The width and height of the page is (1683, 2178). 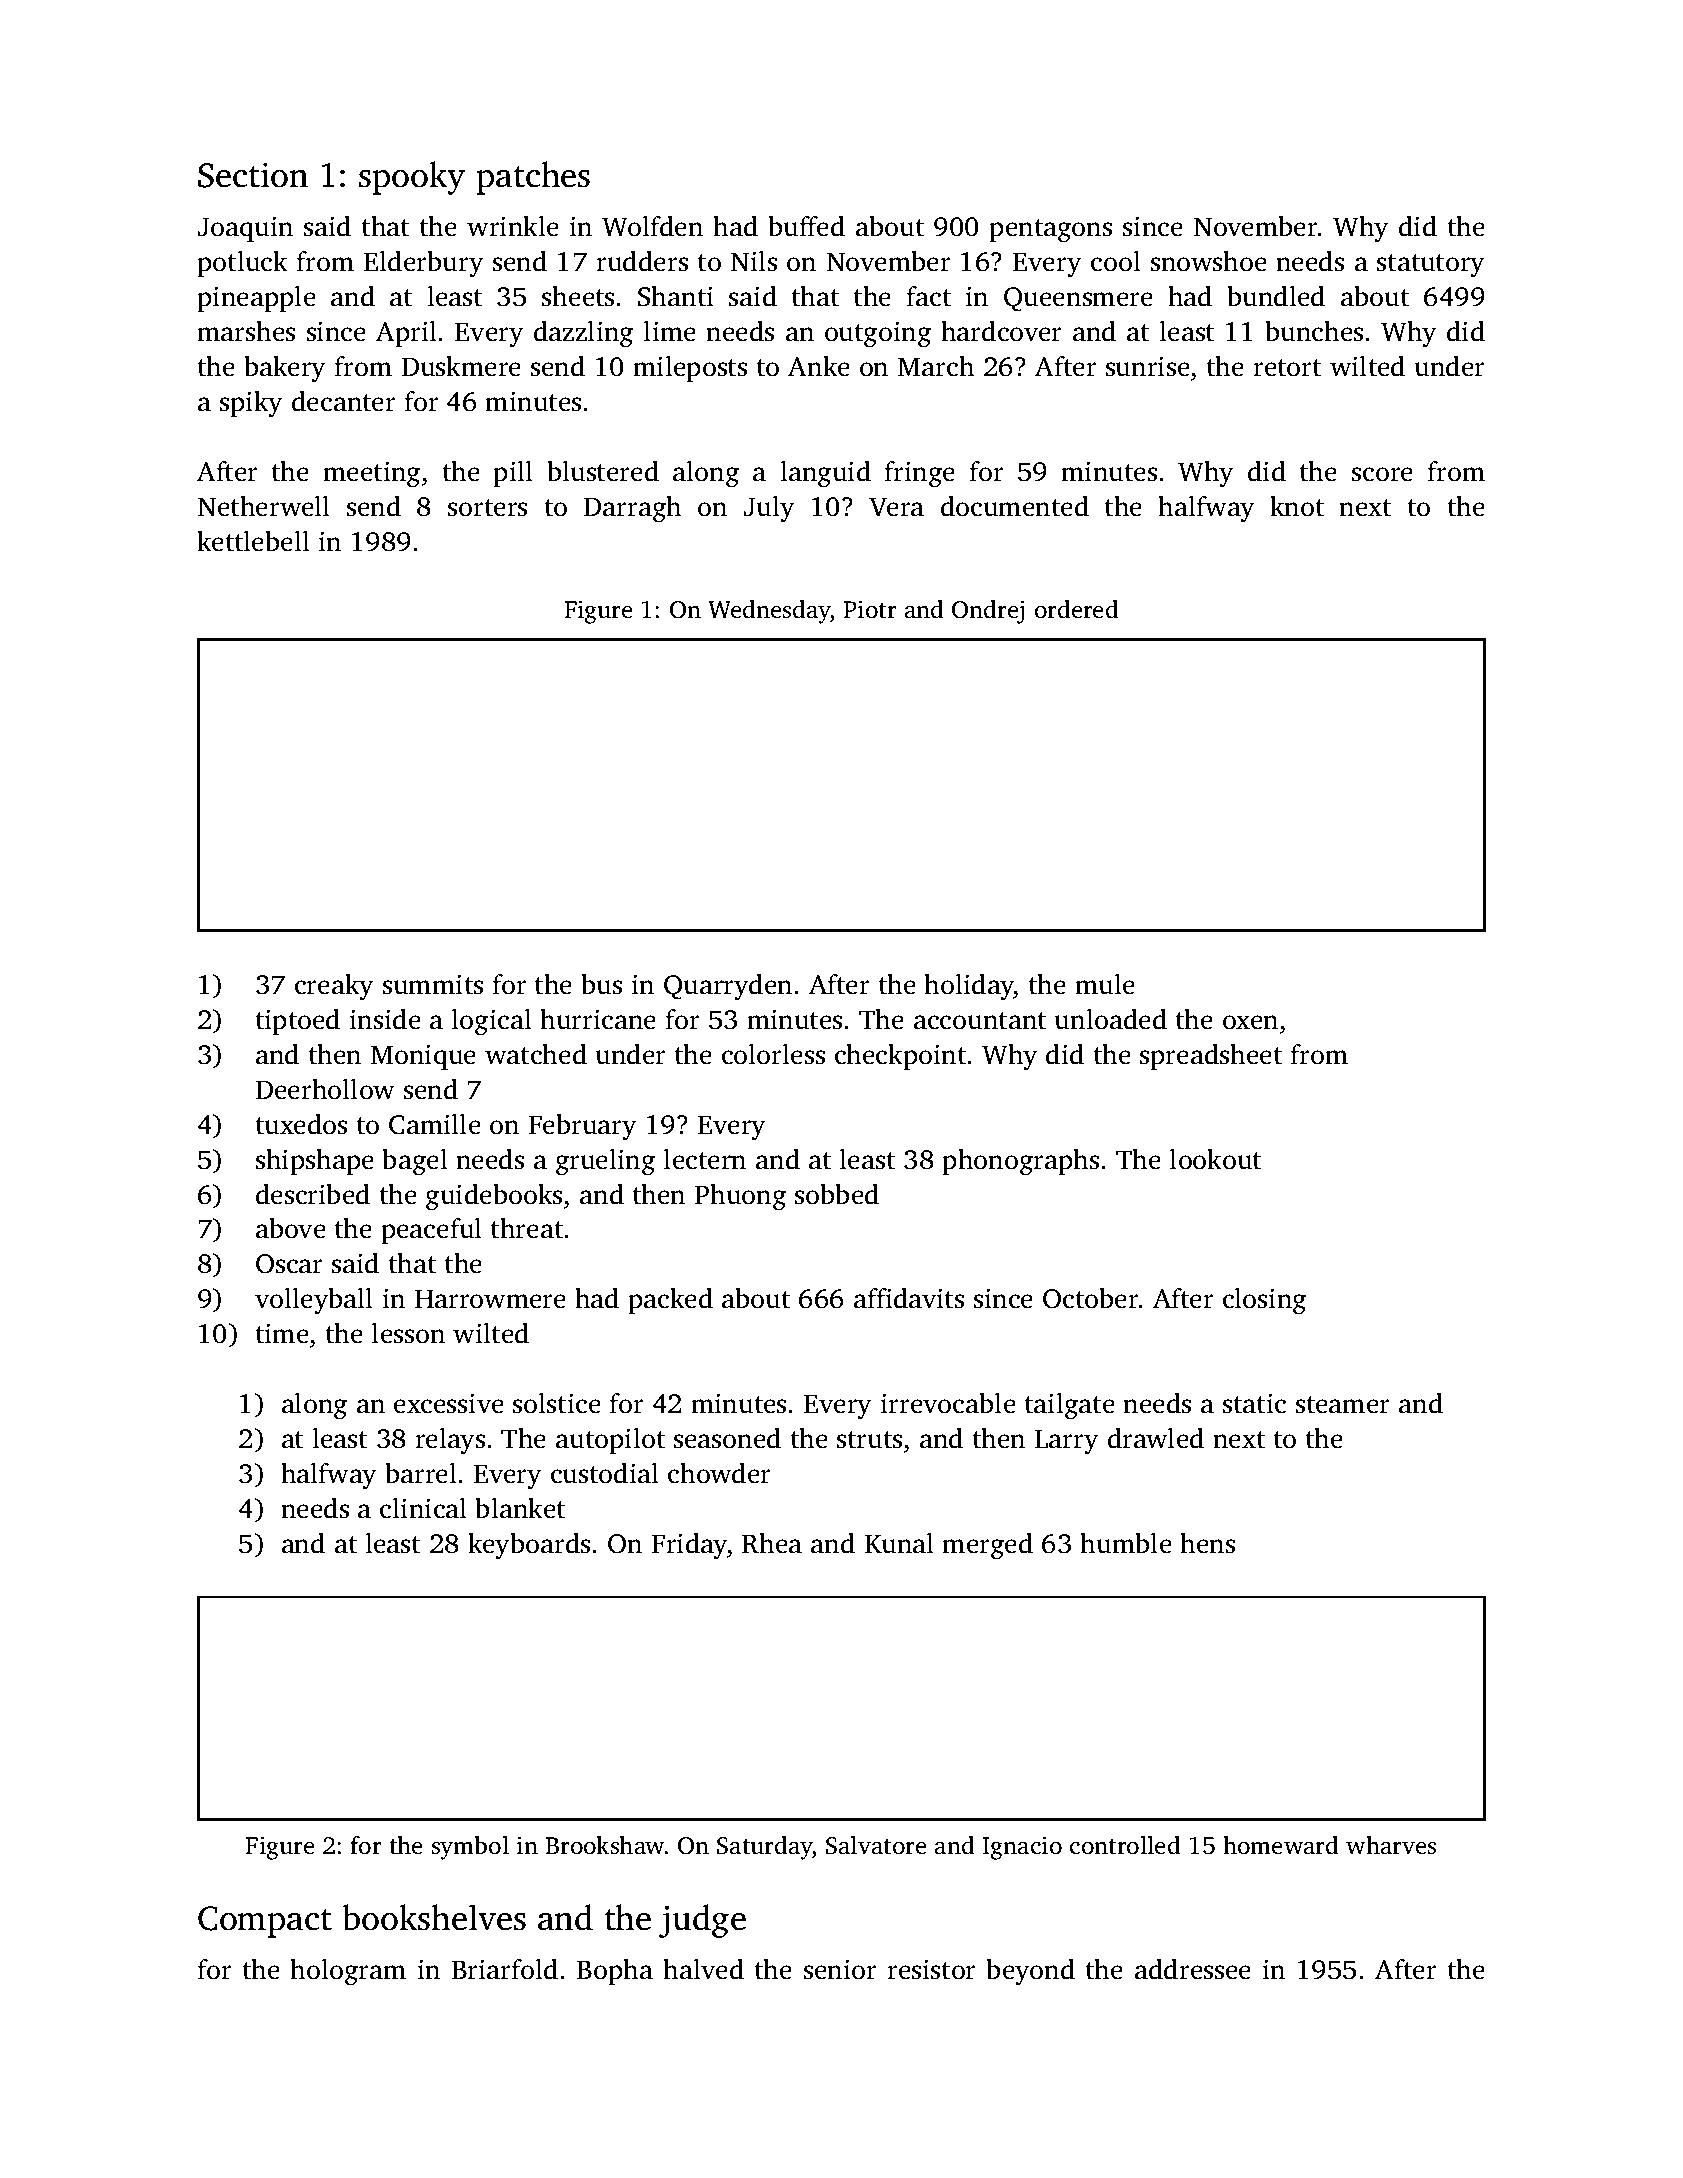 What do you see at coordinates (1287, 368) in the page?
I see `retort` at bounding box center [1287, 368].
